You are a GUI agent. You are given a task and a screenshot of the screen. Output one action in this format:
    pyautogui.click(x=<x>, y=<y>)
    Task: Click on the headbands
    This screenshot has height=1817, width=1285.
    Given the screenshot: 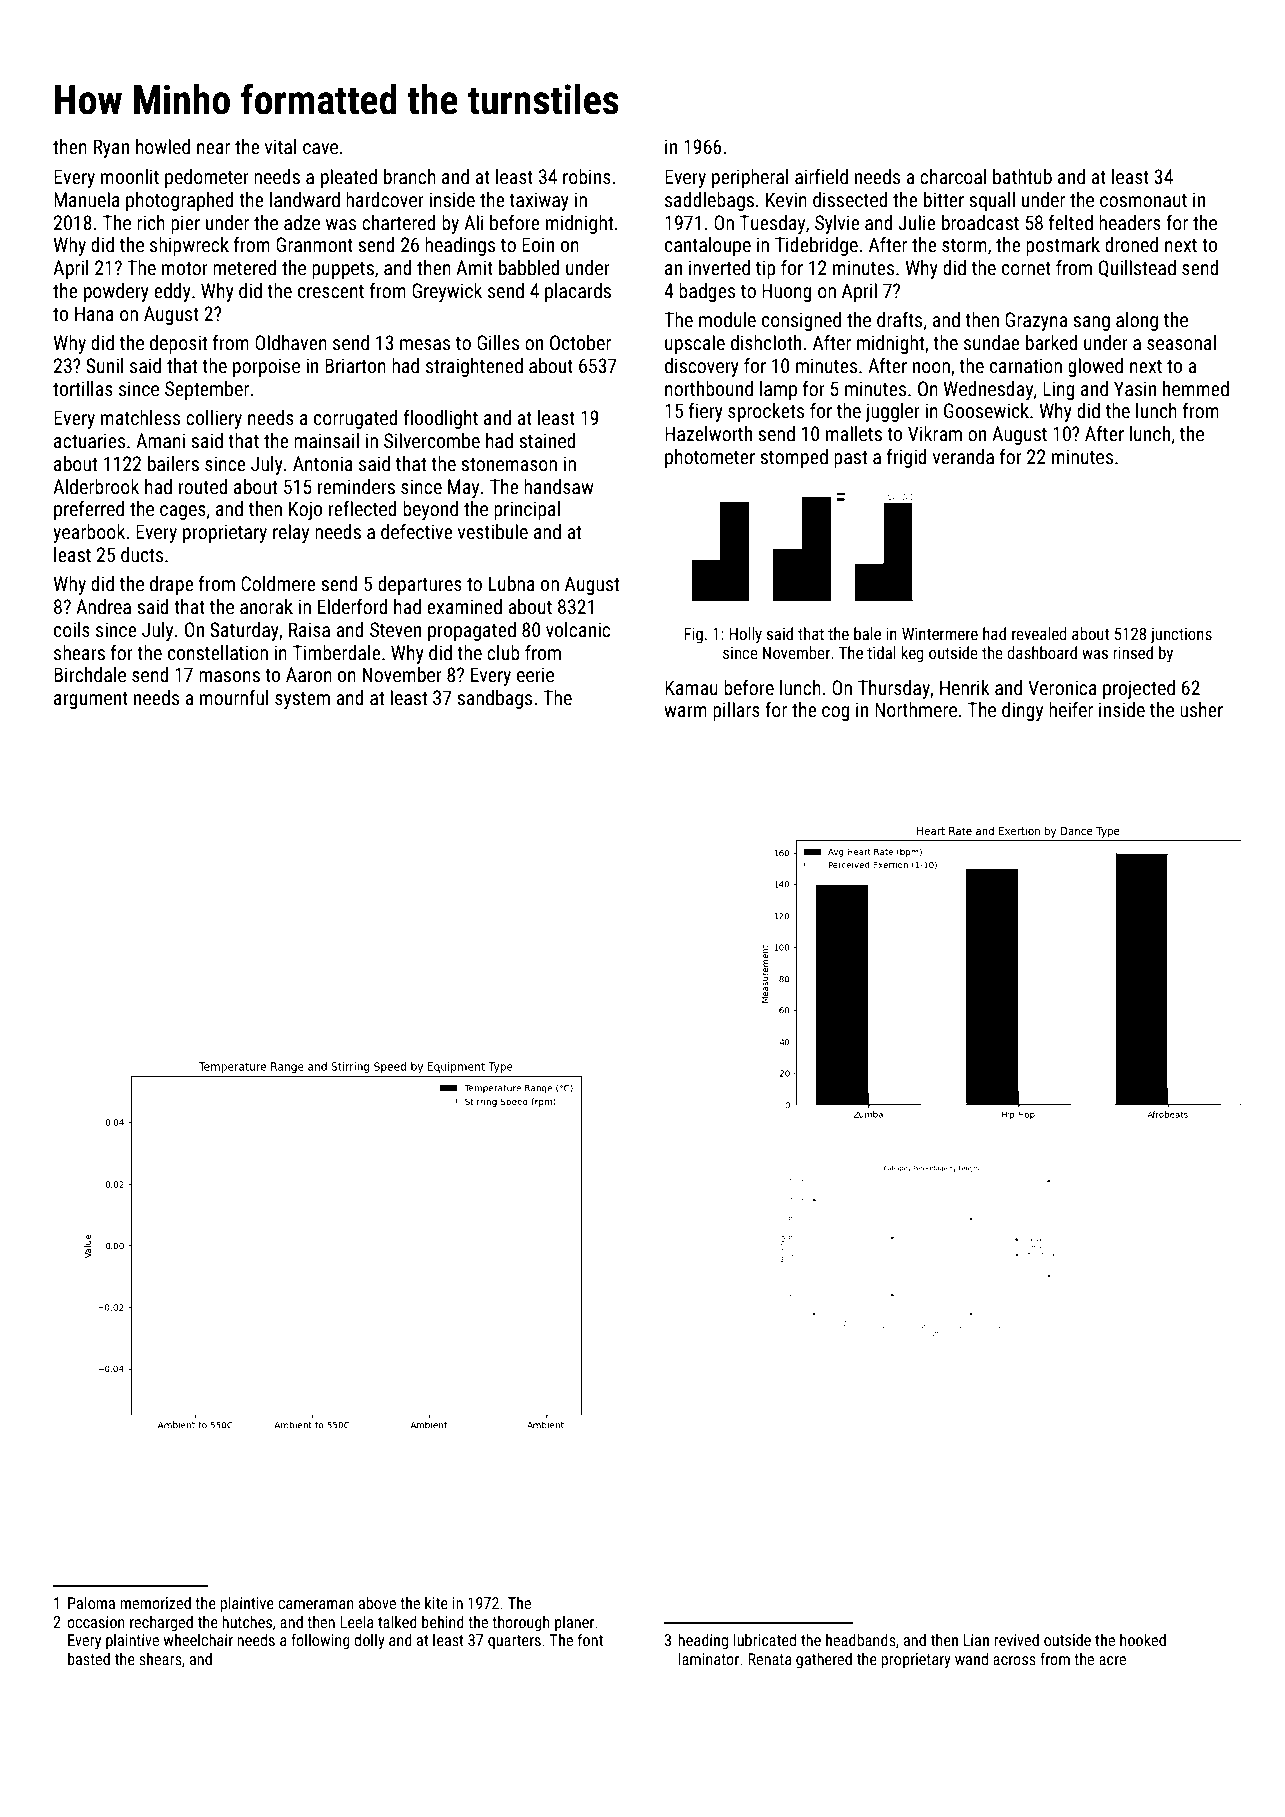 What is the action you would take?
    pyautogui.click(x=861, y=1639)
